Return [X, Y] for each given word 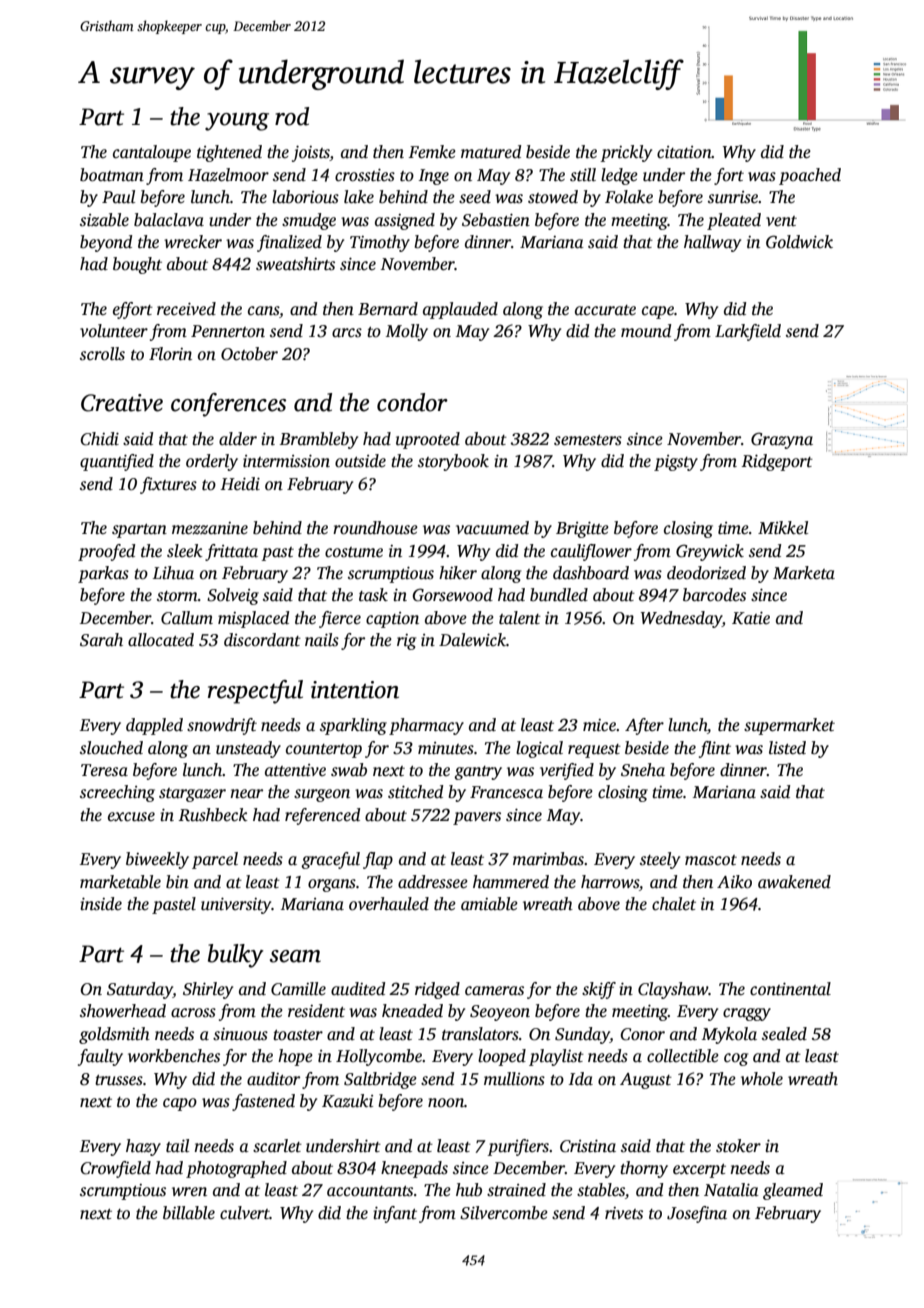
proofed [106, 552]
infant [395, 1214]
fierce [340, 619]
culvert [245, 1213]
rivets [624, 1213]
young [237, 122]
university [236, 906]
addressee [433, 882]
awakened [794, 882]
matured [491, 152]
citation [684, 152]
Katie [751, 618]
